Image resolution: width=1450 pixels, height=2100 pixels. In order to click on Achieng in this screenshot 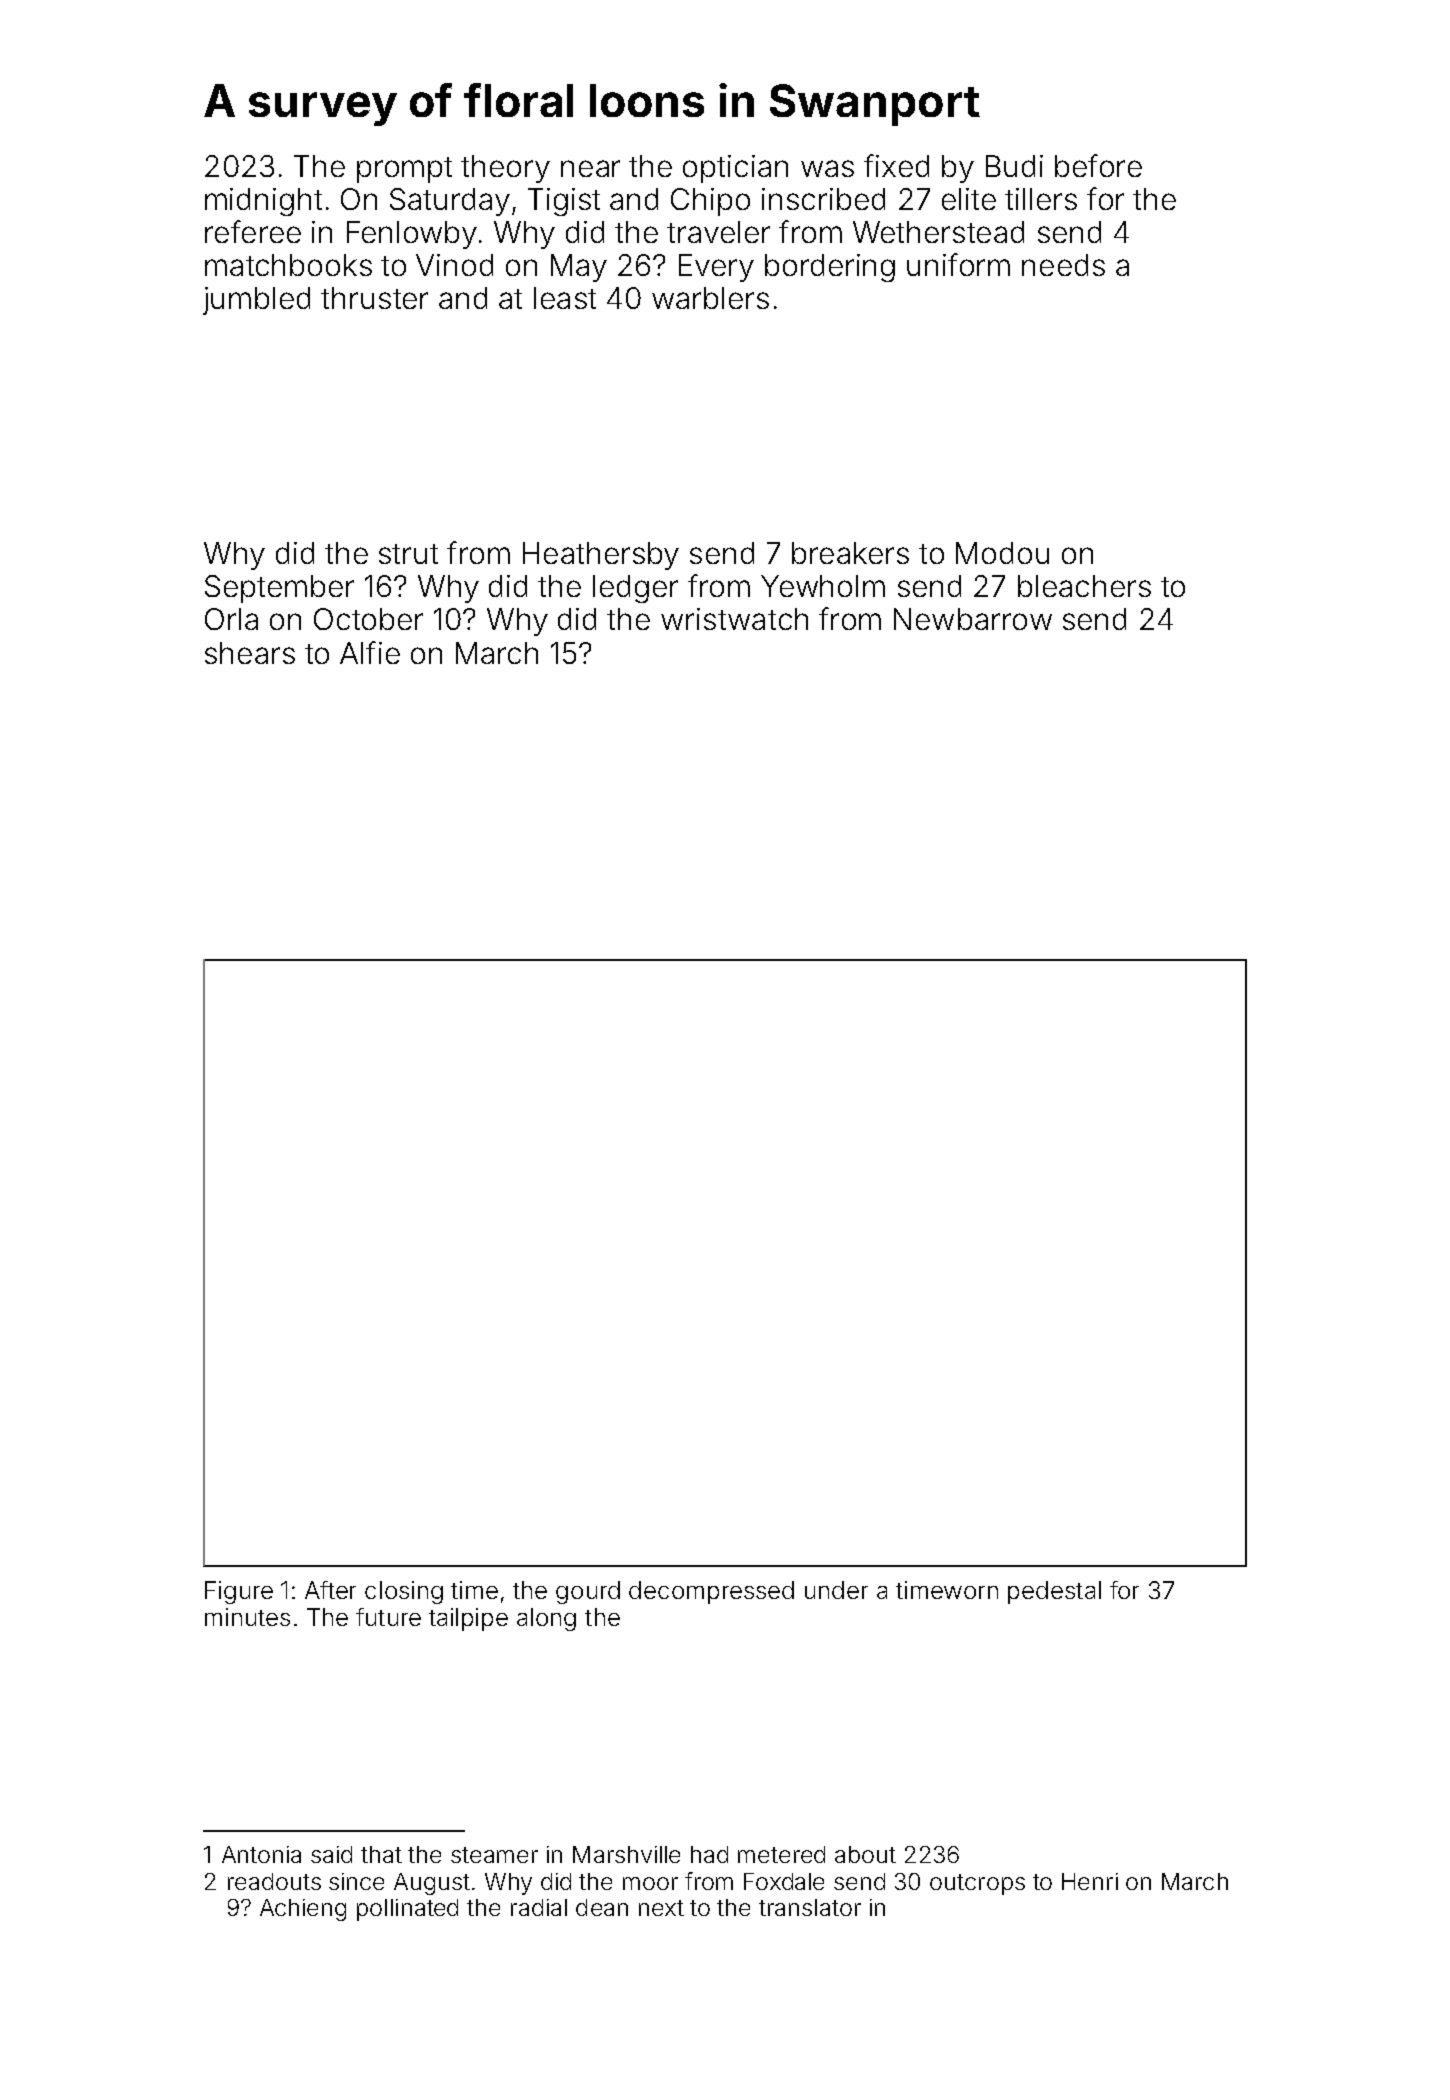, I will do `click(303, 1910)`.
